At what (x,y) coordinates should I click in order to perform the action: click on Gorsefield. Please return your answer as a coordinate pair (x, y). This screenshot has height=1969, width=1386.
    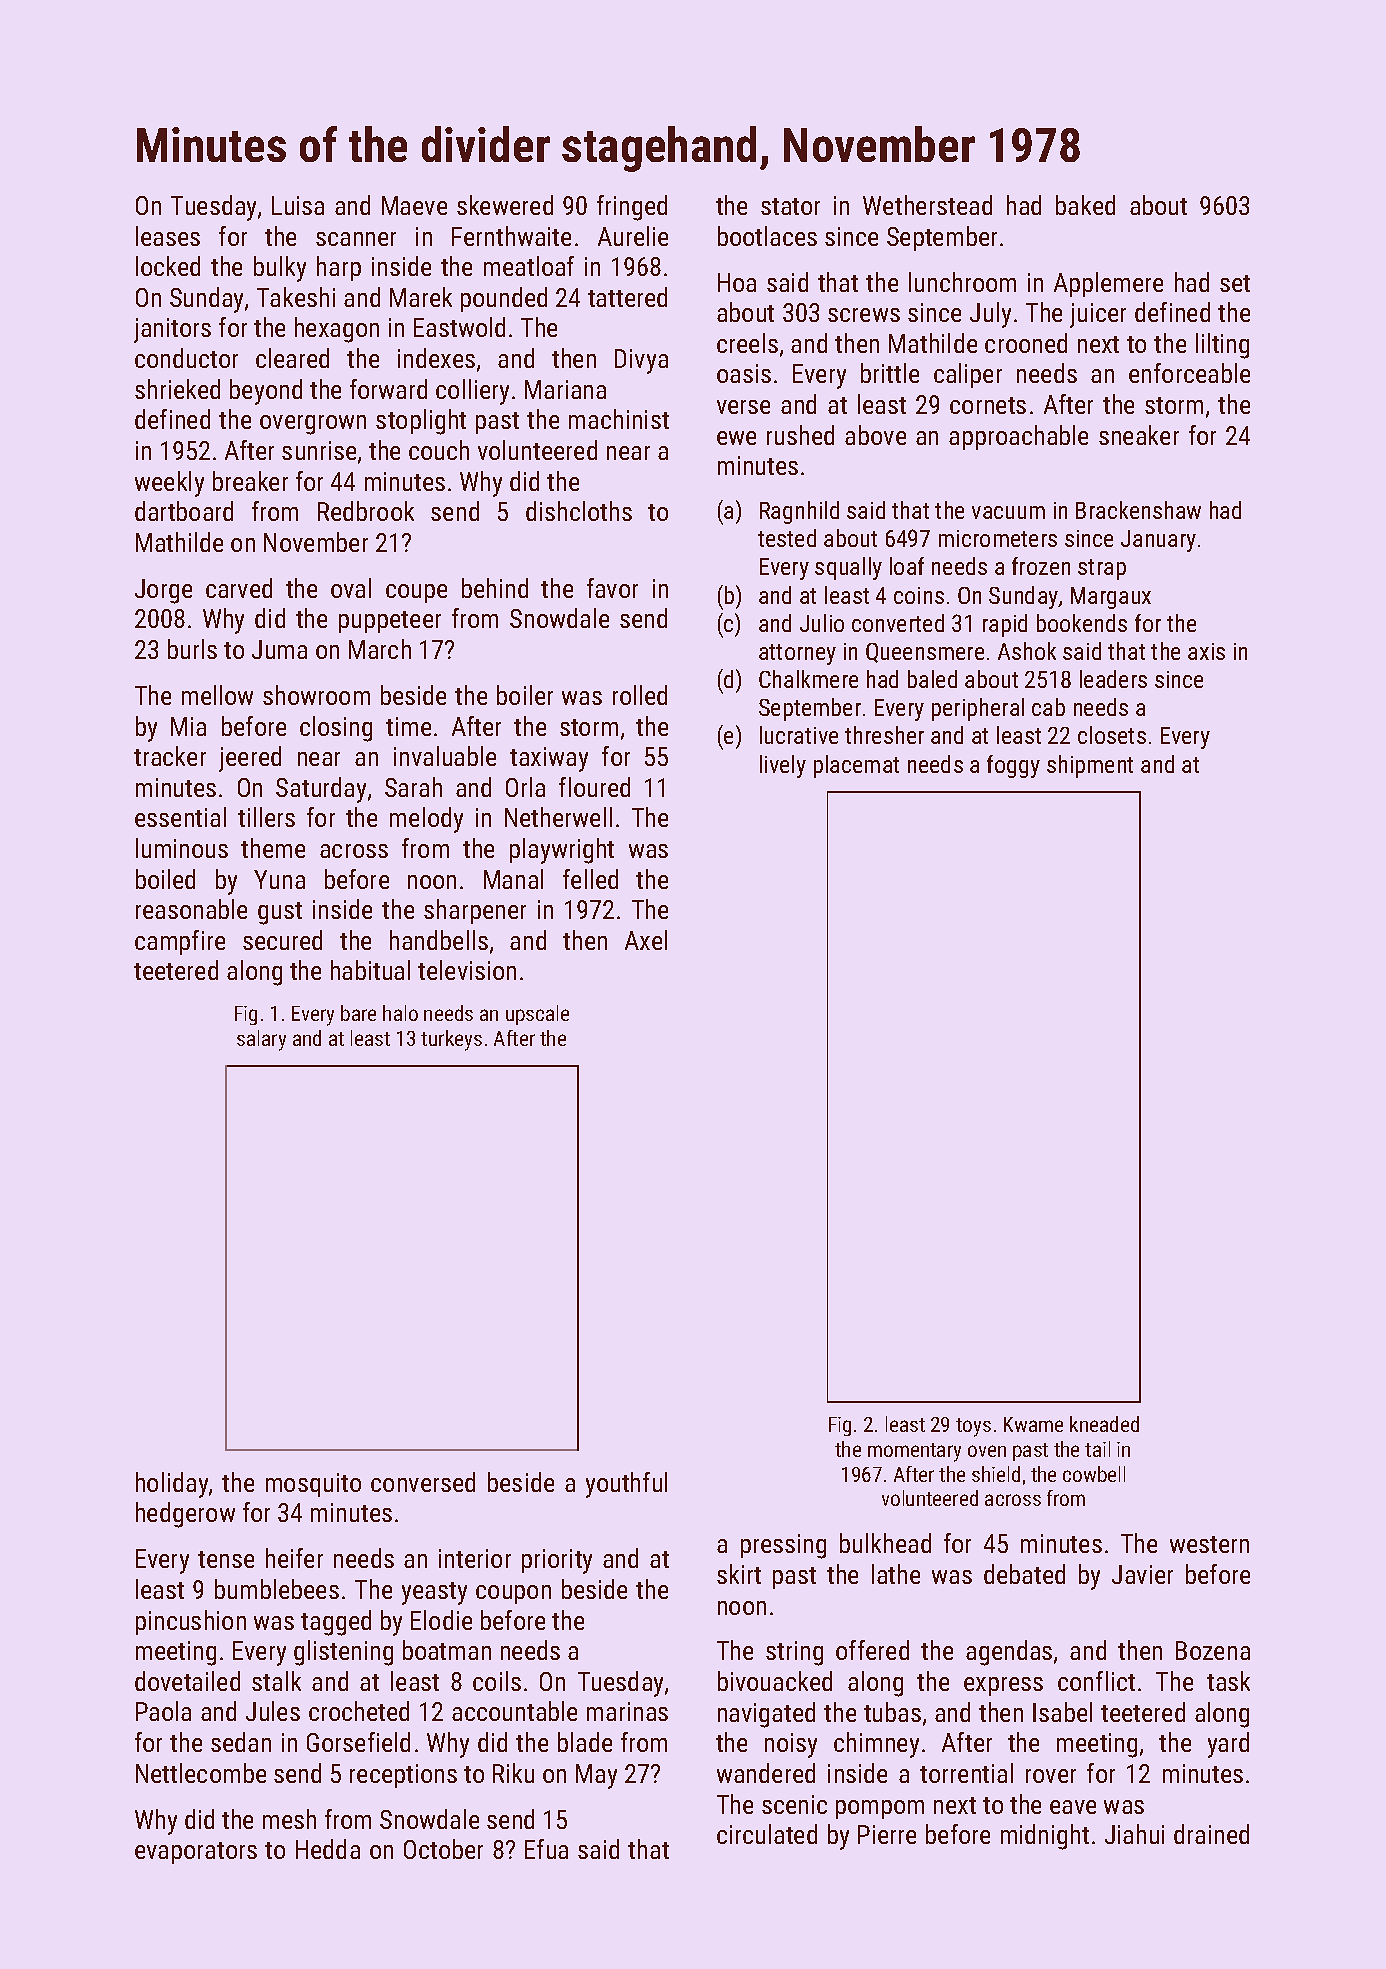
    Looking at the image, I should click on (358, 1742).
